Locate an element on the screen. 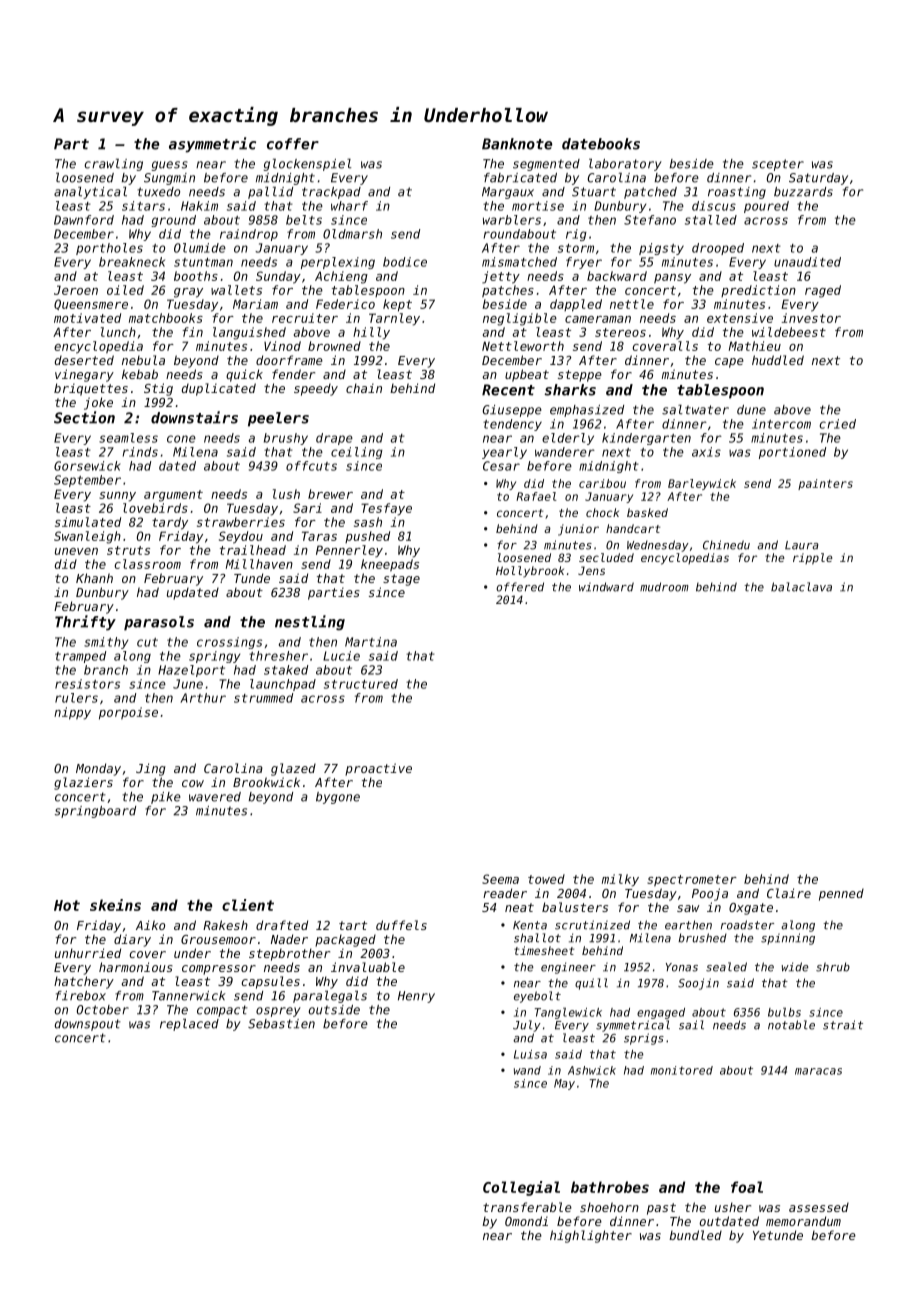 This screenshot has height=1308, width=924. Omondi is located at coordinates (526, 1221).
